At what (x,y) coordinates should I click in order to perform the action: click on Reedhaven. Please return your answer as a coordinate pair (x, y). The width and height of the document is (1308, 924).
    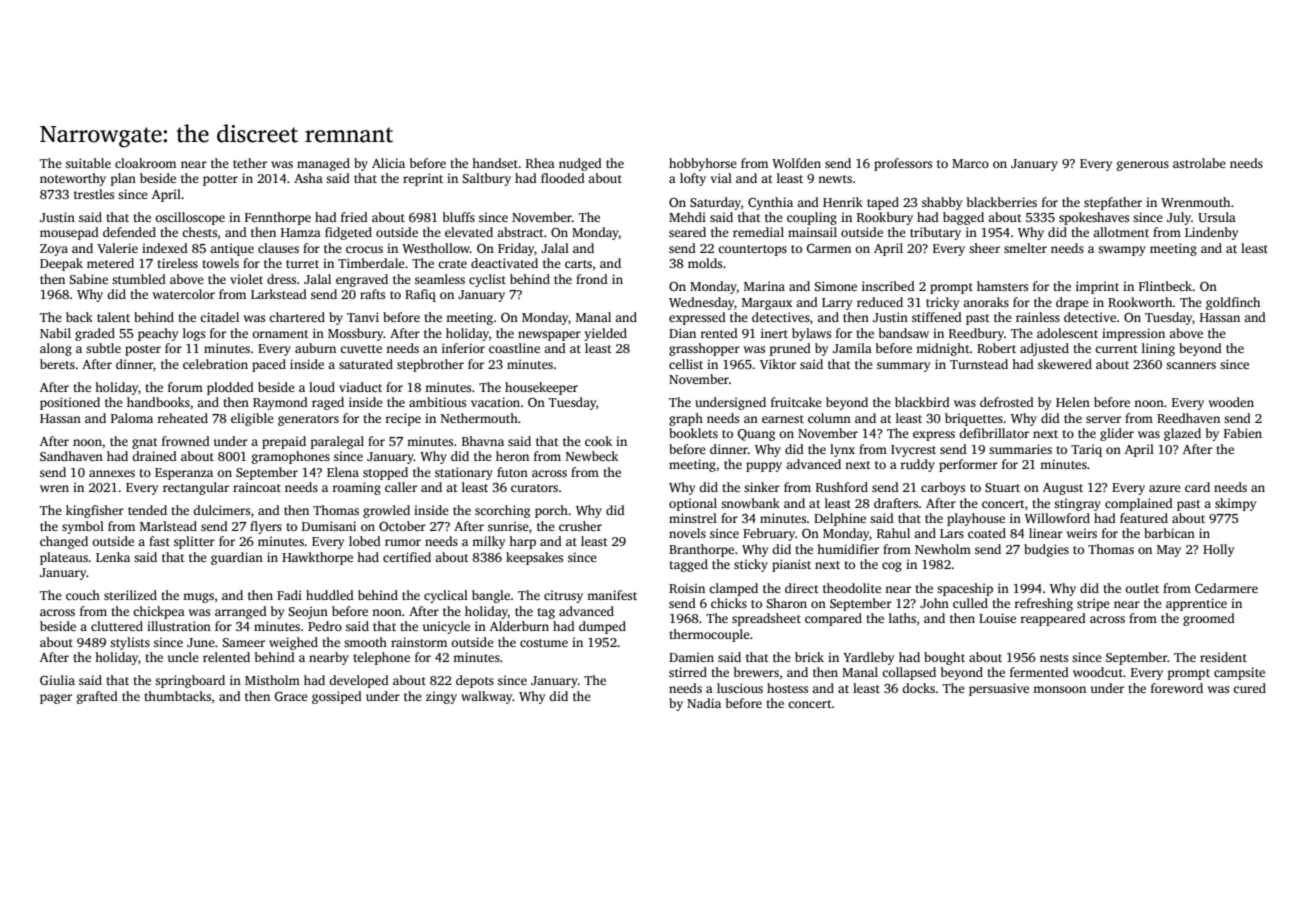
    Looking at the image, I should click on (1188, 418).
